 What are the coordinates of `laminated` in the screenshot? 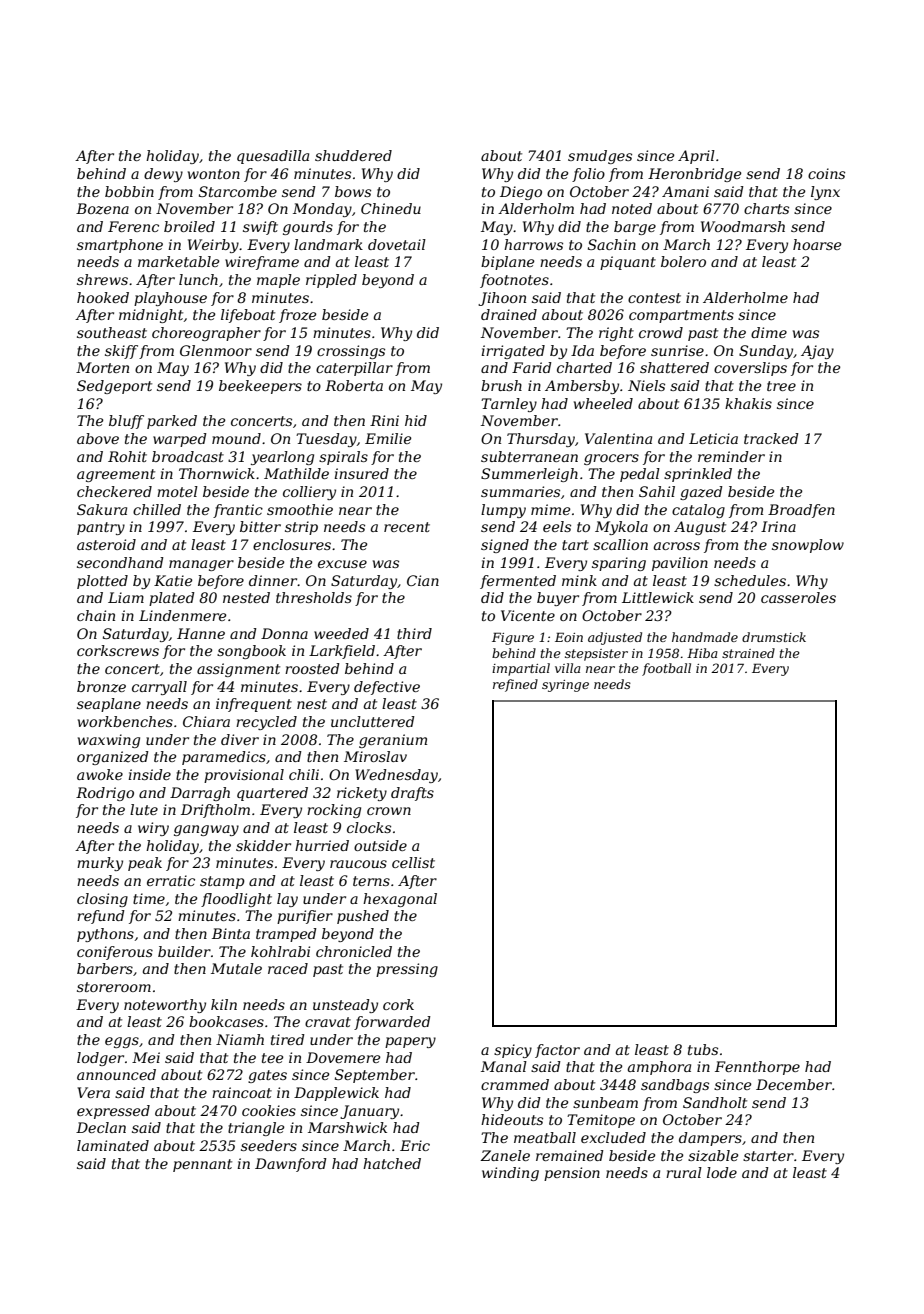 It's located at (113, 1145).
